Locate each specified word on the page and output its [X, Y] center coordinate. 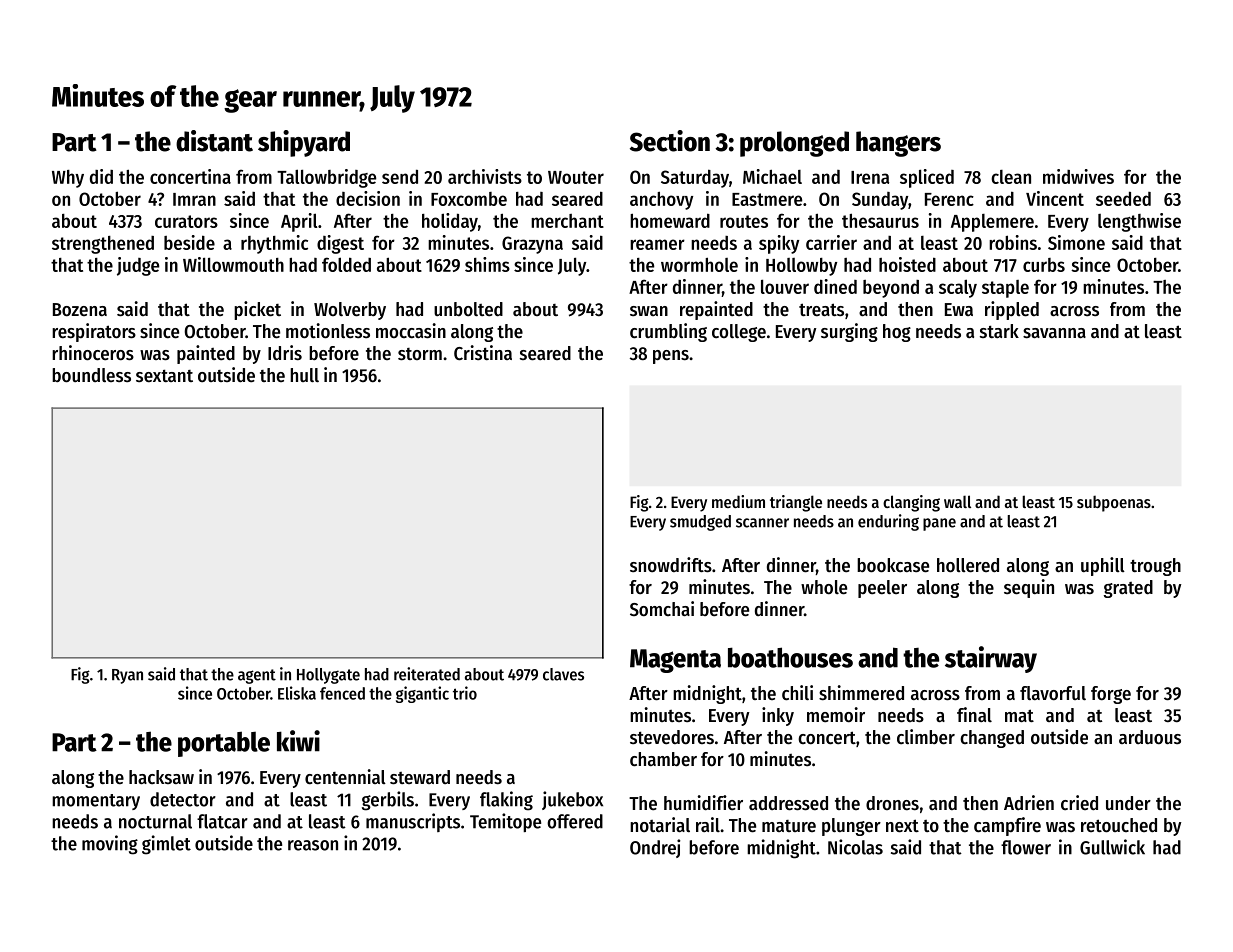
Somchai [662, 609]
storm [420, 354]
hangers [898, 144]
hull [304, 375]
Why [68, 179]
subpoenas [1114, 503]
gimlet [166, 845]
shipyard [304, 143]
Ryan [127, 676]
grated [1128, 589]
